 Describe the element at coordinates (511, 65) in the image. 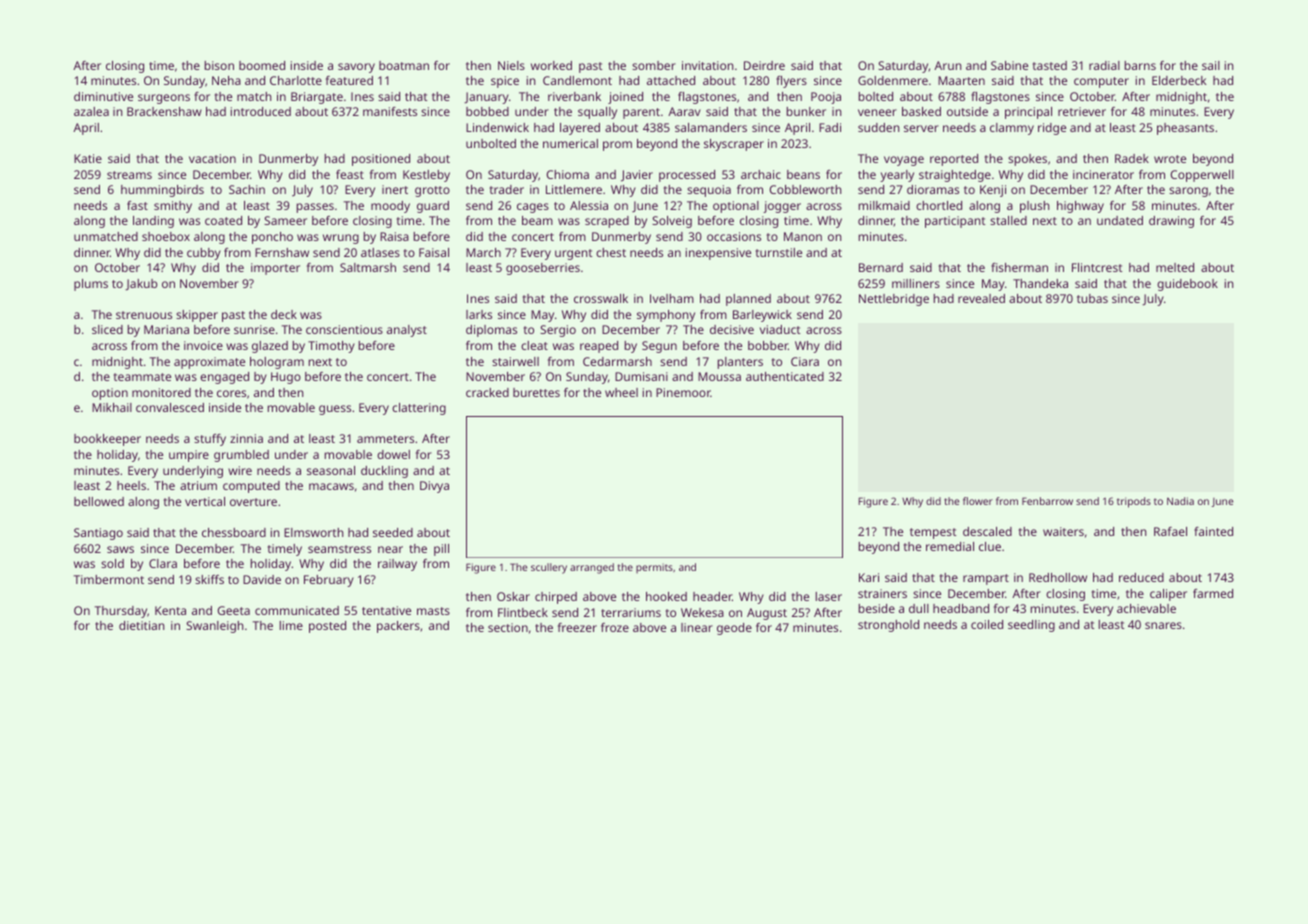

I see `Niels` at that location.
